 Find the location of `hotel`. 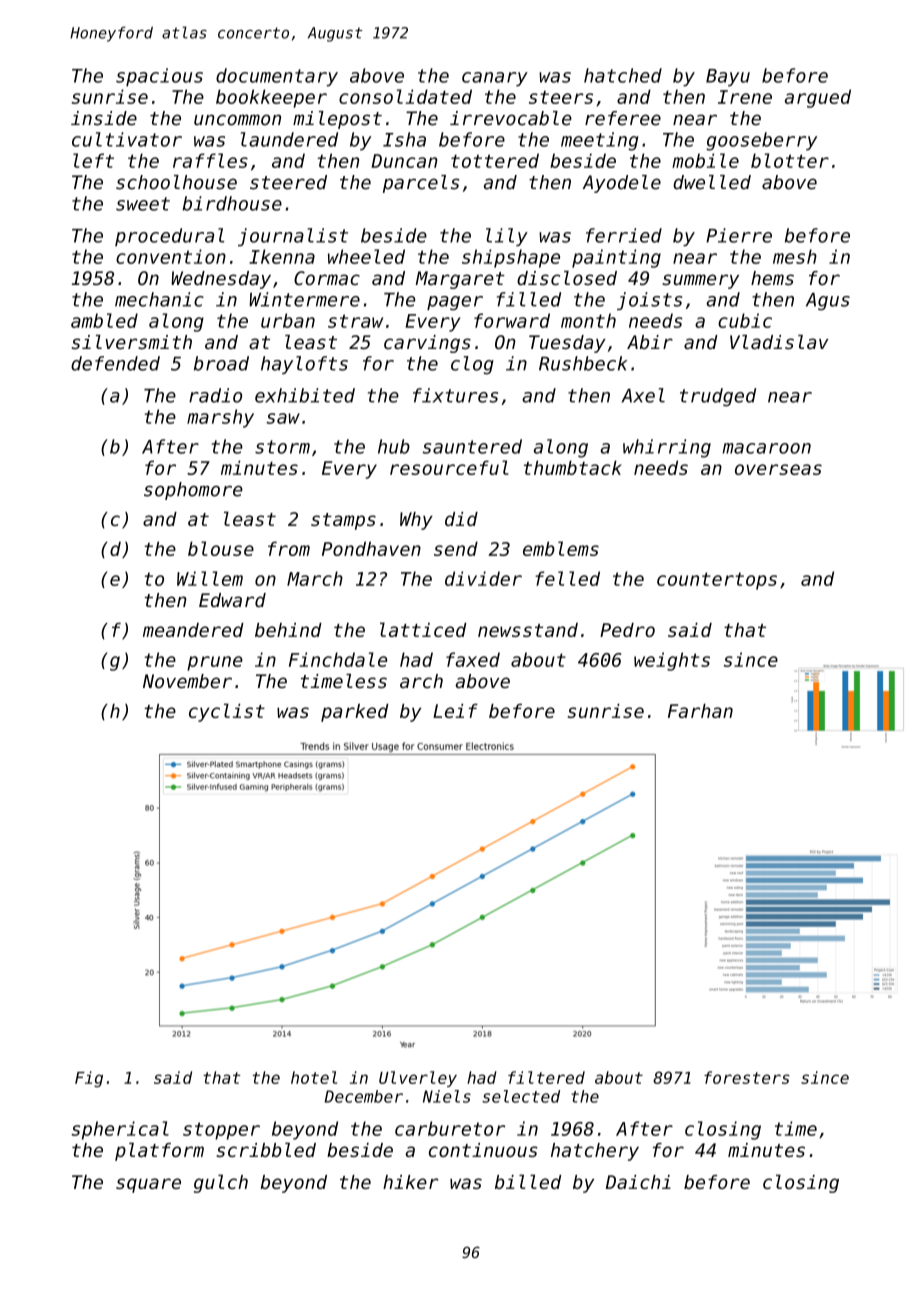

hotel is located at coordinates (314, 1077).
